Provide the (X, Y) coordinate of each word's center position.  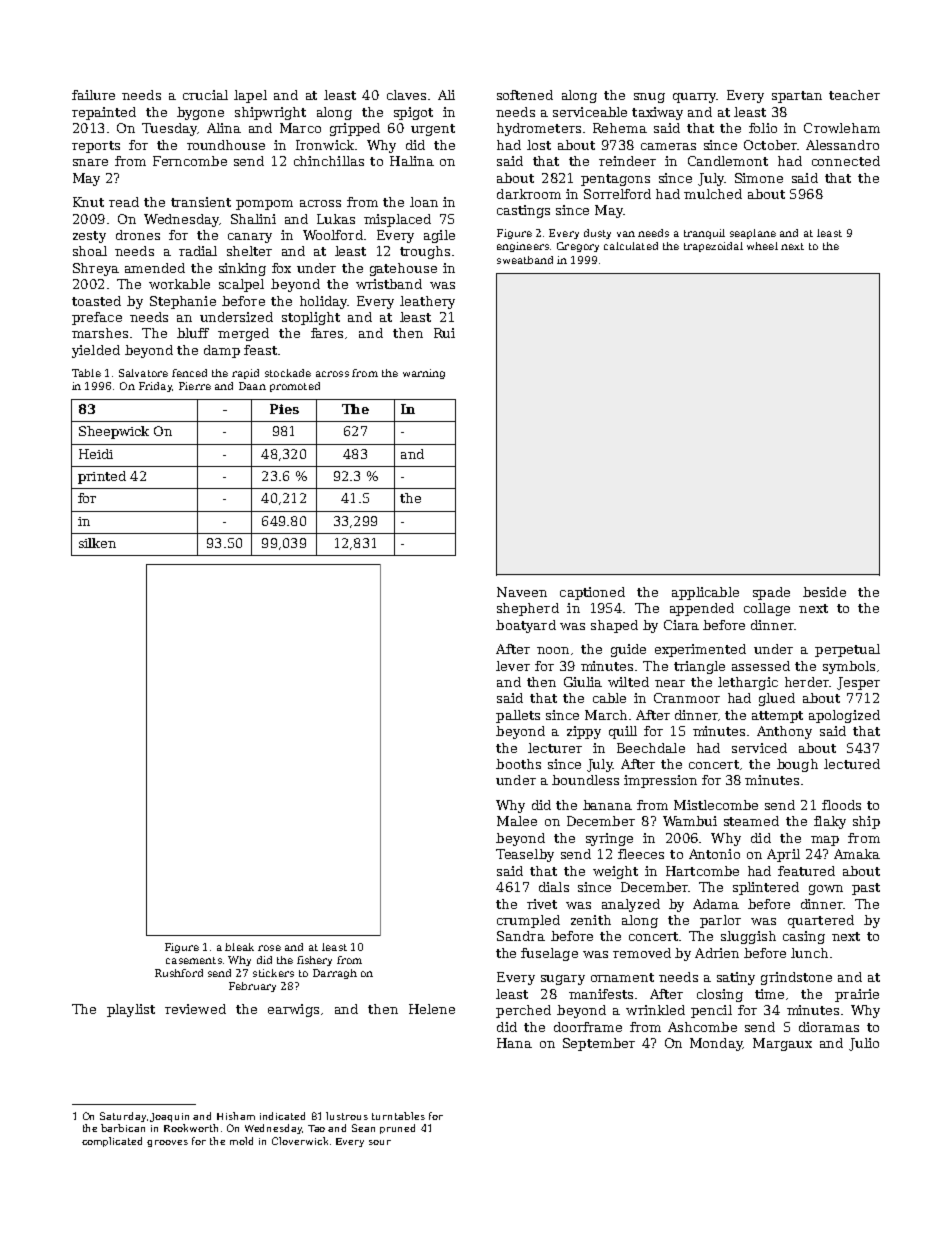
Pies (284, 409)
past (866, 889)
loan (424, 202)
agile (439, 236)
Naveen (522, 592)
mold (241, 1141)
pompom (264, 205)
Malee (517, 821)
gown (826, 890)
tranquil (704, 234)
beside (824, 592)
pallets (518, 716)
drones (138, 235)
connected (846, 161)
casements (194, 960)
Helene (432, 1009)
